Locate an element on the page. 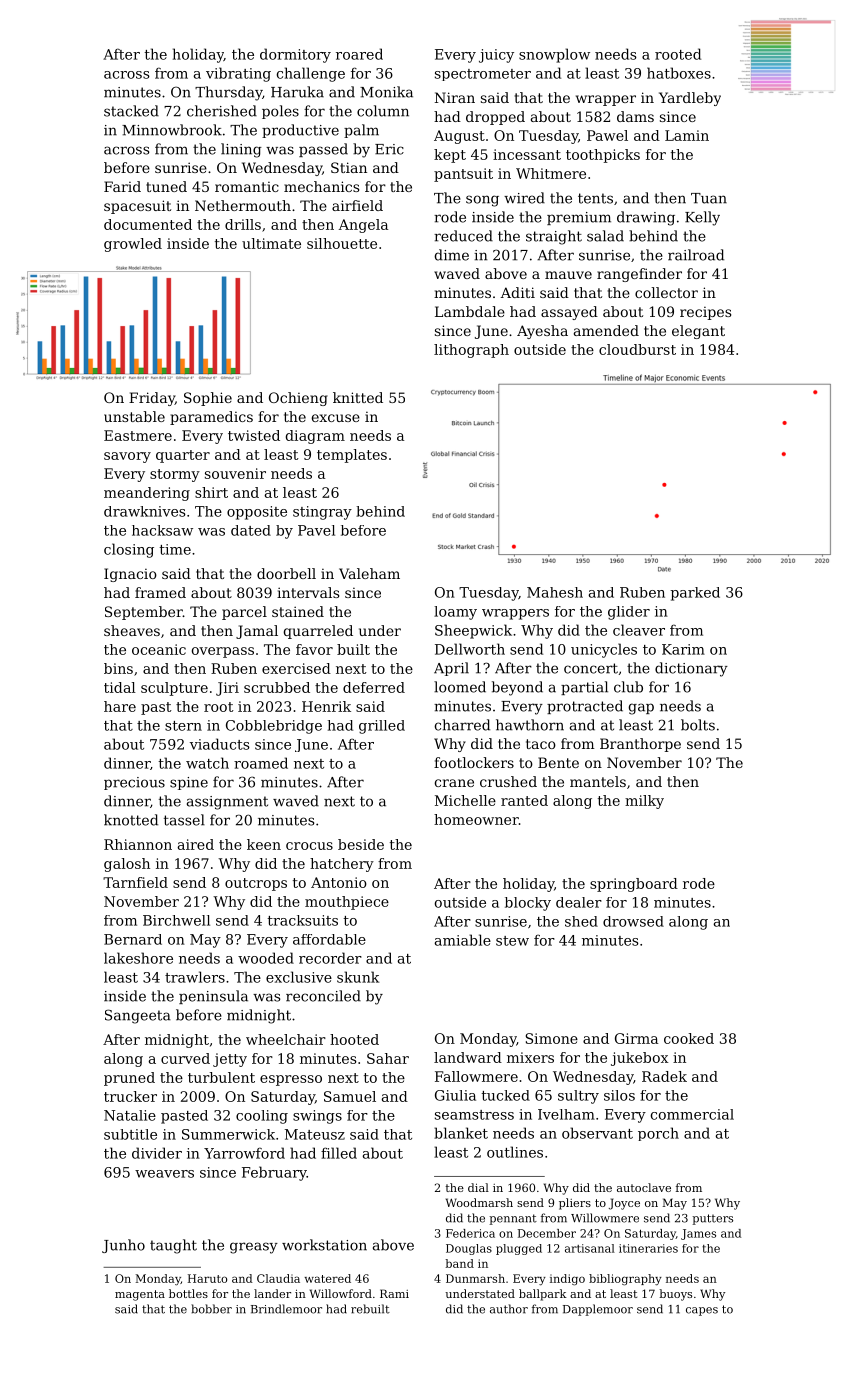 This page has width=849, height=1400. precious is located at coordinates (134, 783).
